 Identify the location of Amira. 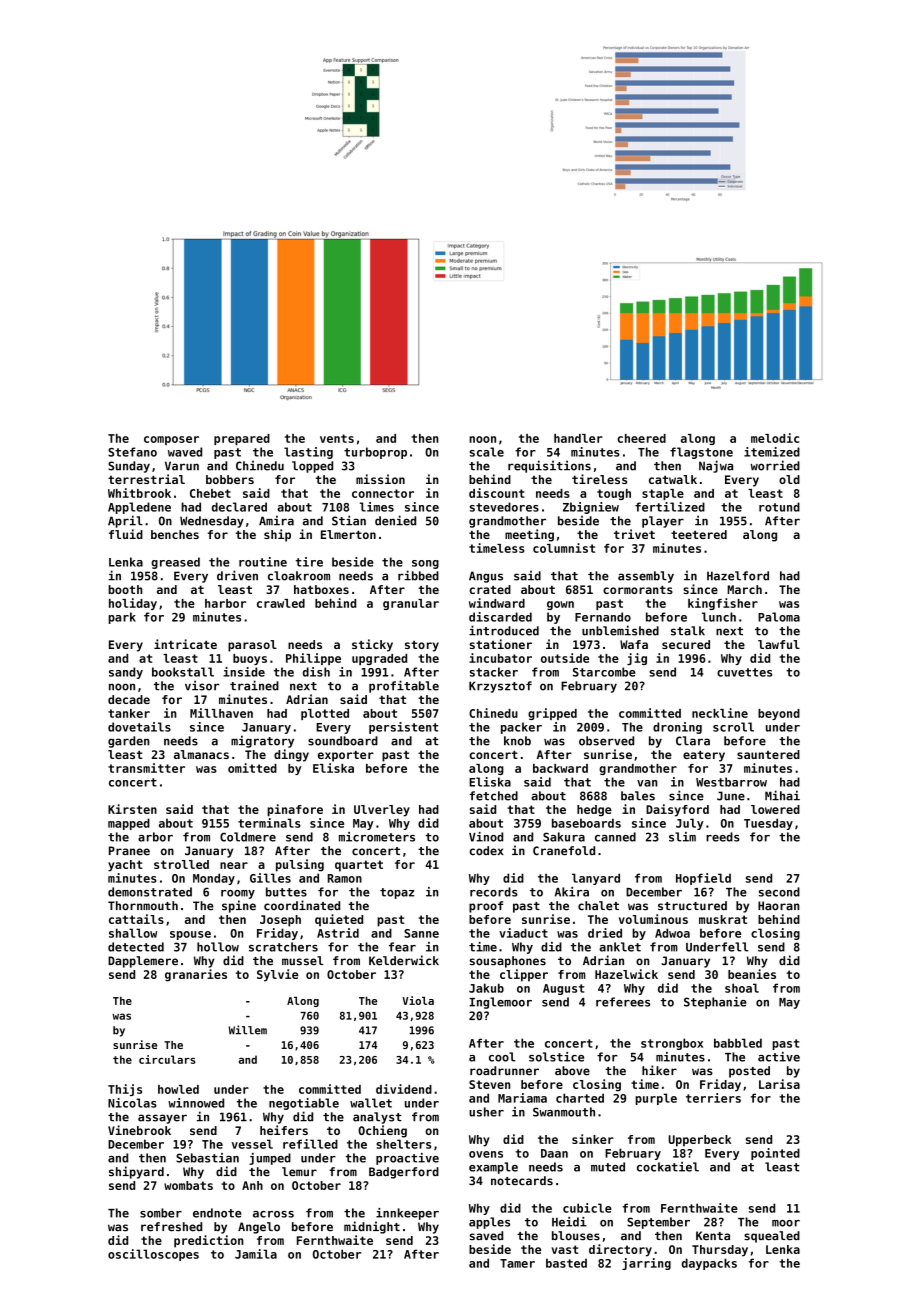
(276, 520).
